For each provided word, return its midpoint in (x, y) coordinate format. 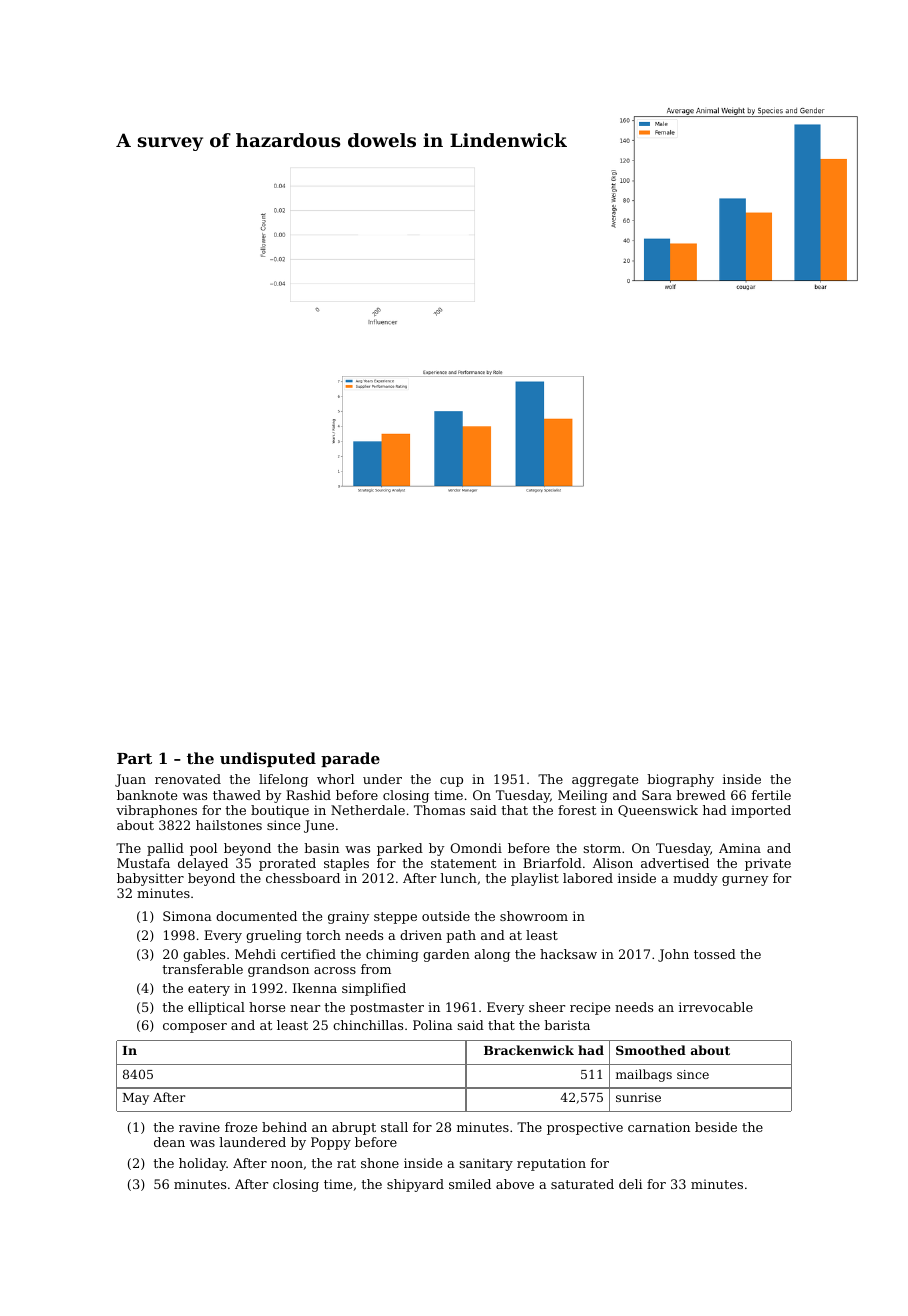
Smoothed (651, 1050)
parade (350, 759)
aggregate (605, 781)
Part (134, 758)
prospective (585, 1128)
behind (284, 1127)
